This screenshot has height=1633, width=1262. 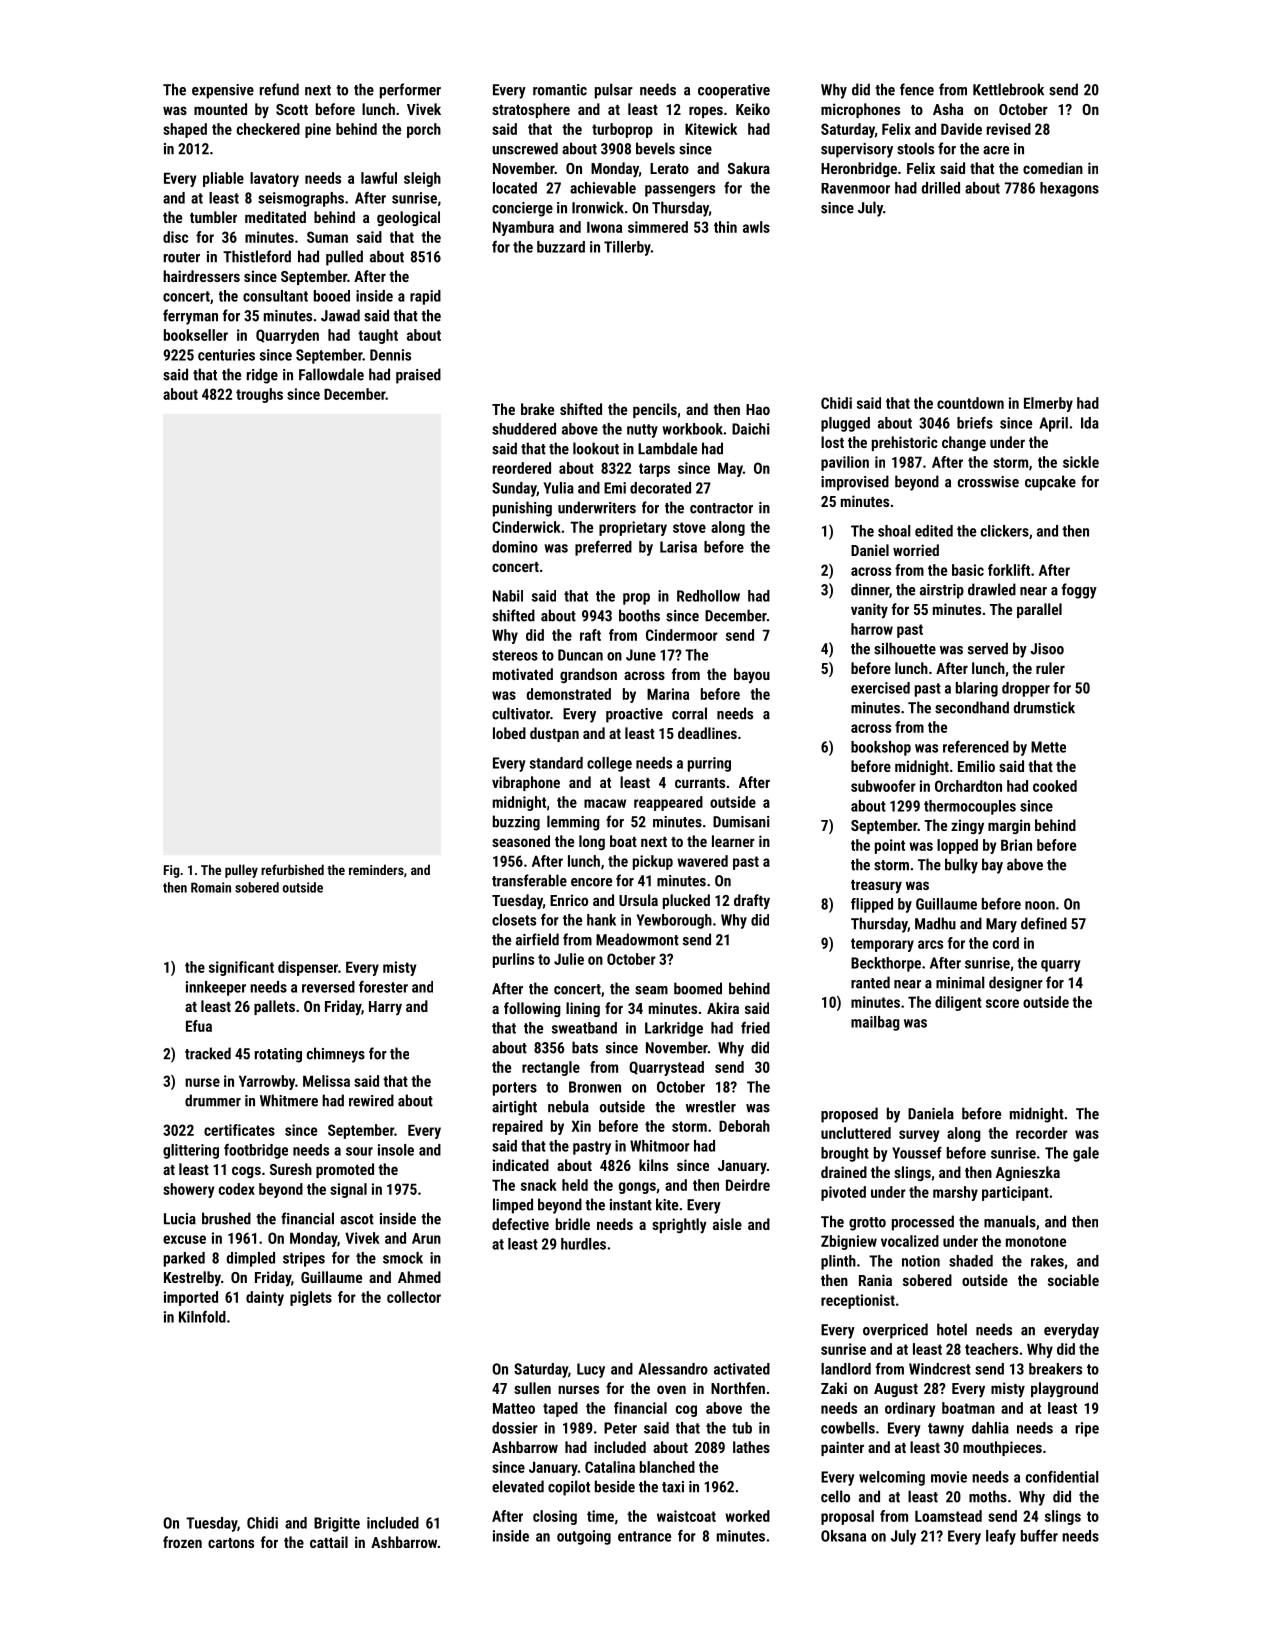 I want to click on ranted, so click(x=870, y=982).
